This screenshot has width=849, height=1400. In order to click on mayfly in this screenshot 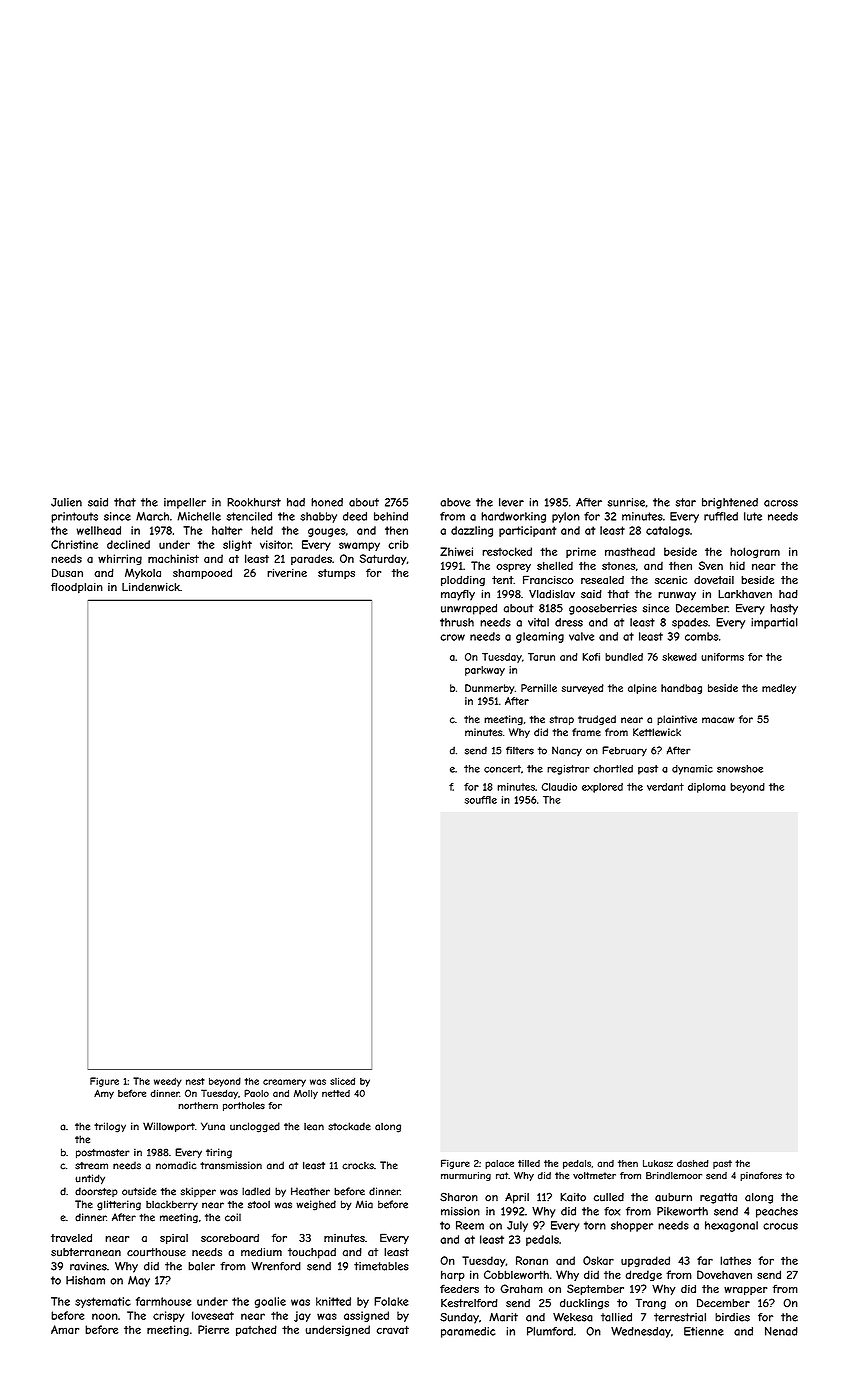, I will do `click(458, 595)`.
